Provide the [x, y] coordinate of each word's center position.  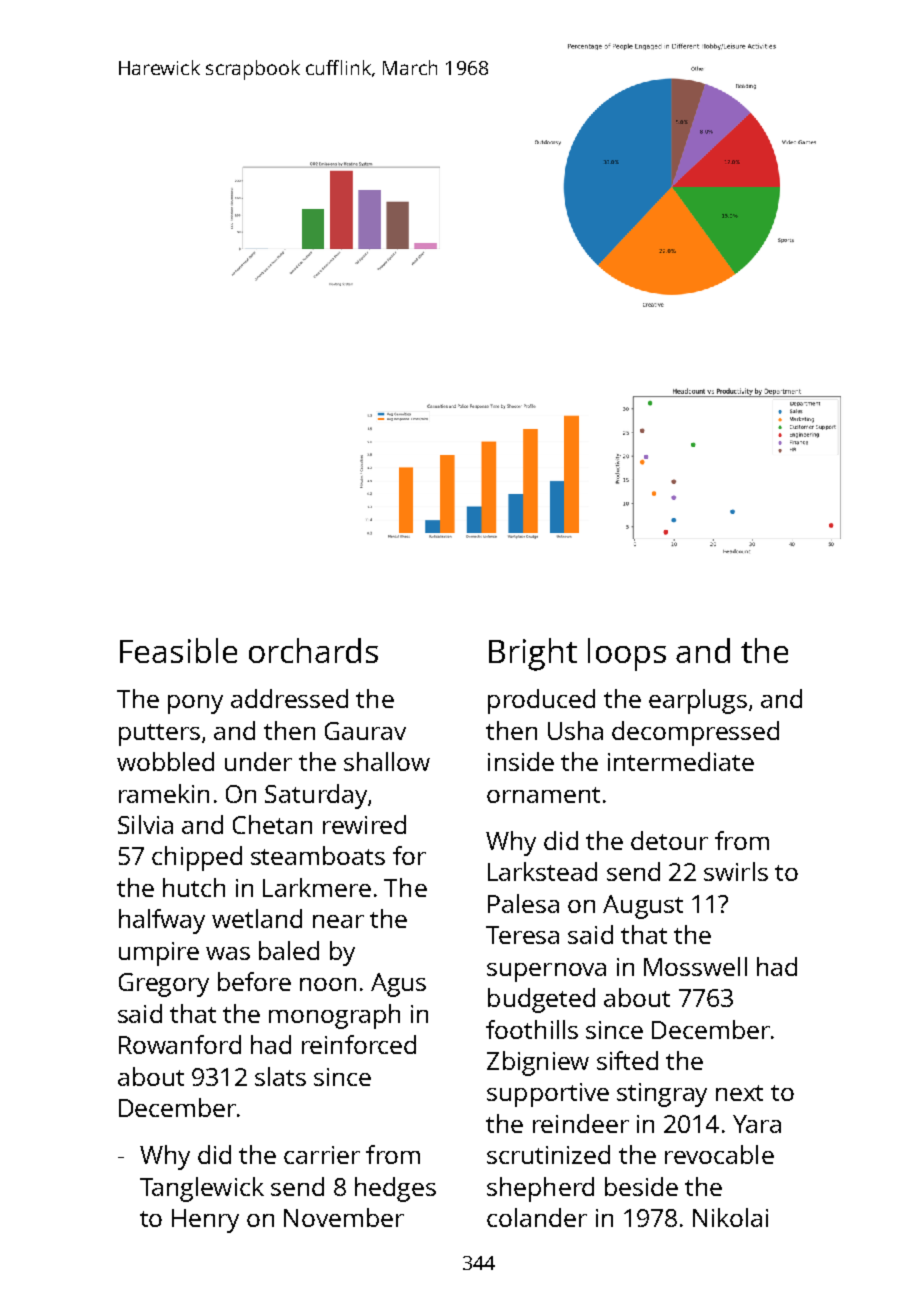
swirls [736, 871]
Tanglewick [202, 1189]
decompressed [695, 733]
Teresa [522, 935]
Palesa [523, 903]
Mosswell [695, 966]
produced [541, 701]
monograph [334, 1016]
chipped [197, 858]
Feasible [178, 650]
